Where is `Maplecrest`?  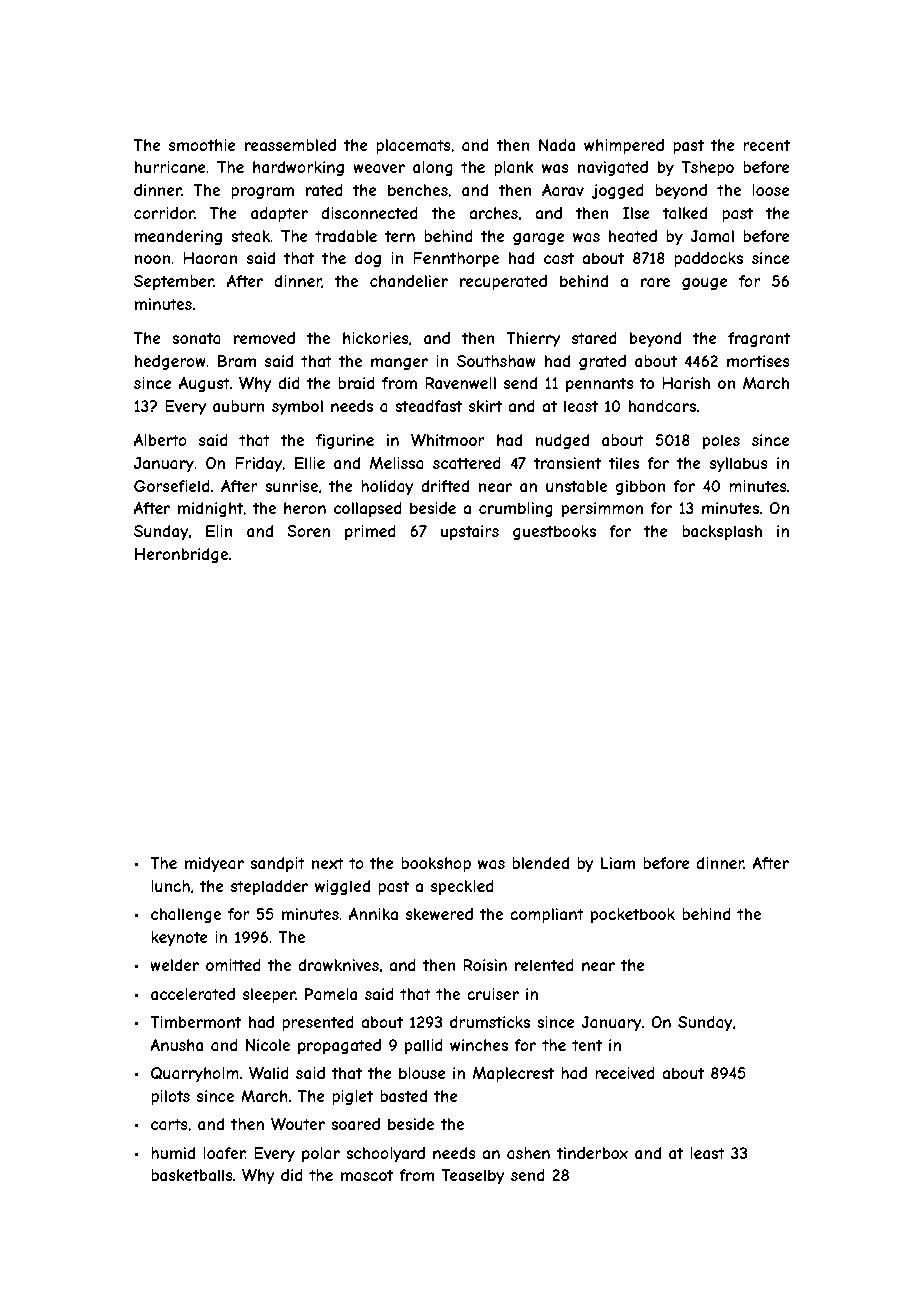
Maplecrest is located at coordinates (513, 1074).
